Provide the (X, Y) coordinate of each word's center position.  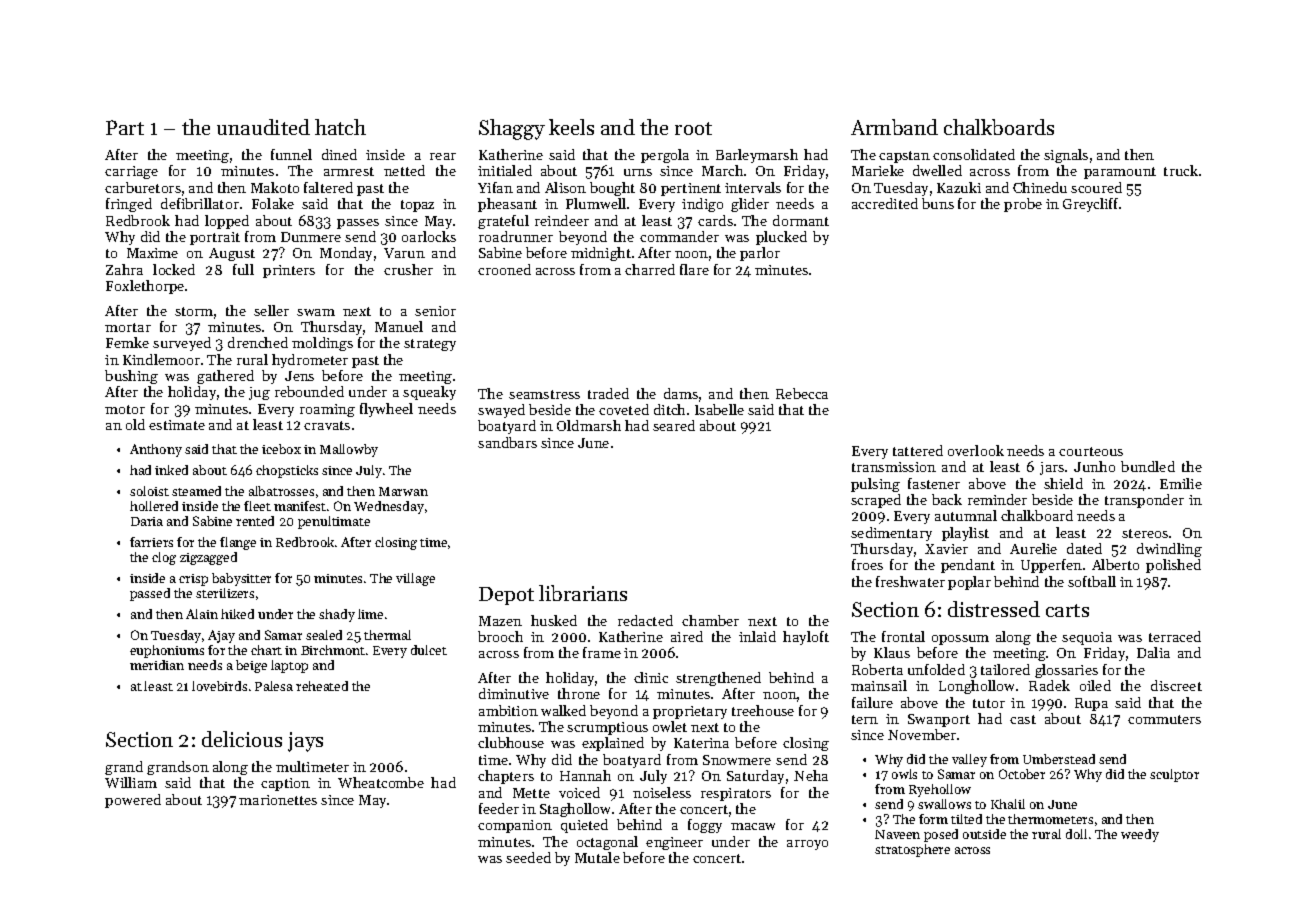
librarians (583, 593)
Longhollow (976, 687)
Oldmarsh (589, 425)
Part (125, 127)
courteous (1091, 451)
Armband (894, 127)
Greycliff (1090, 205)
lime (370, 614)
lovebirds (219, 686)
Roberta (877, 669)
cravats (327, 425)
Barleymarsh (757, 156)
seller (271, 310)
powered (133, 801)
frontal (903, 636)
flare (694, 269)
